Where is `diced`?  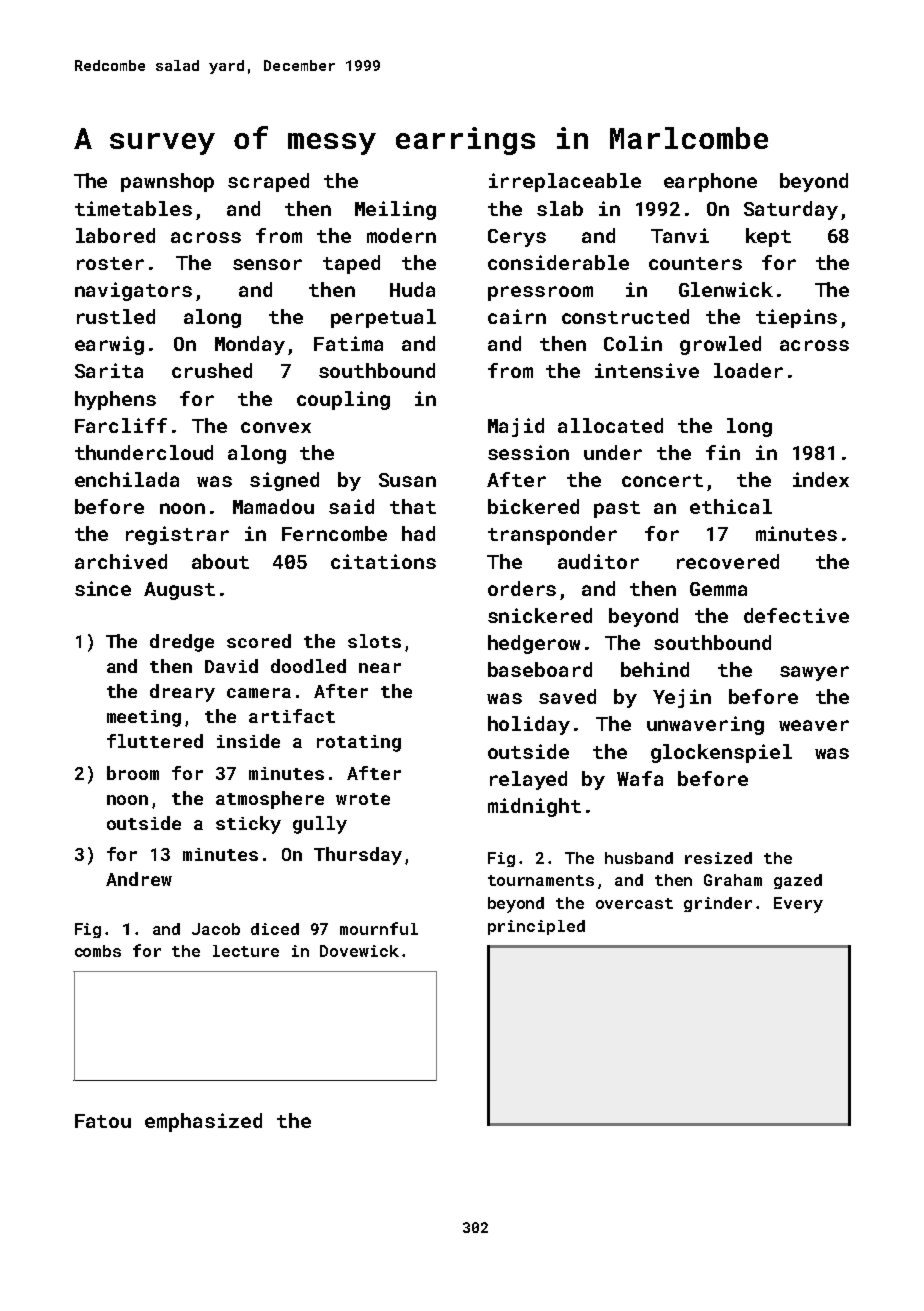
diced is located at coordinates (275, 929).
